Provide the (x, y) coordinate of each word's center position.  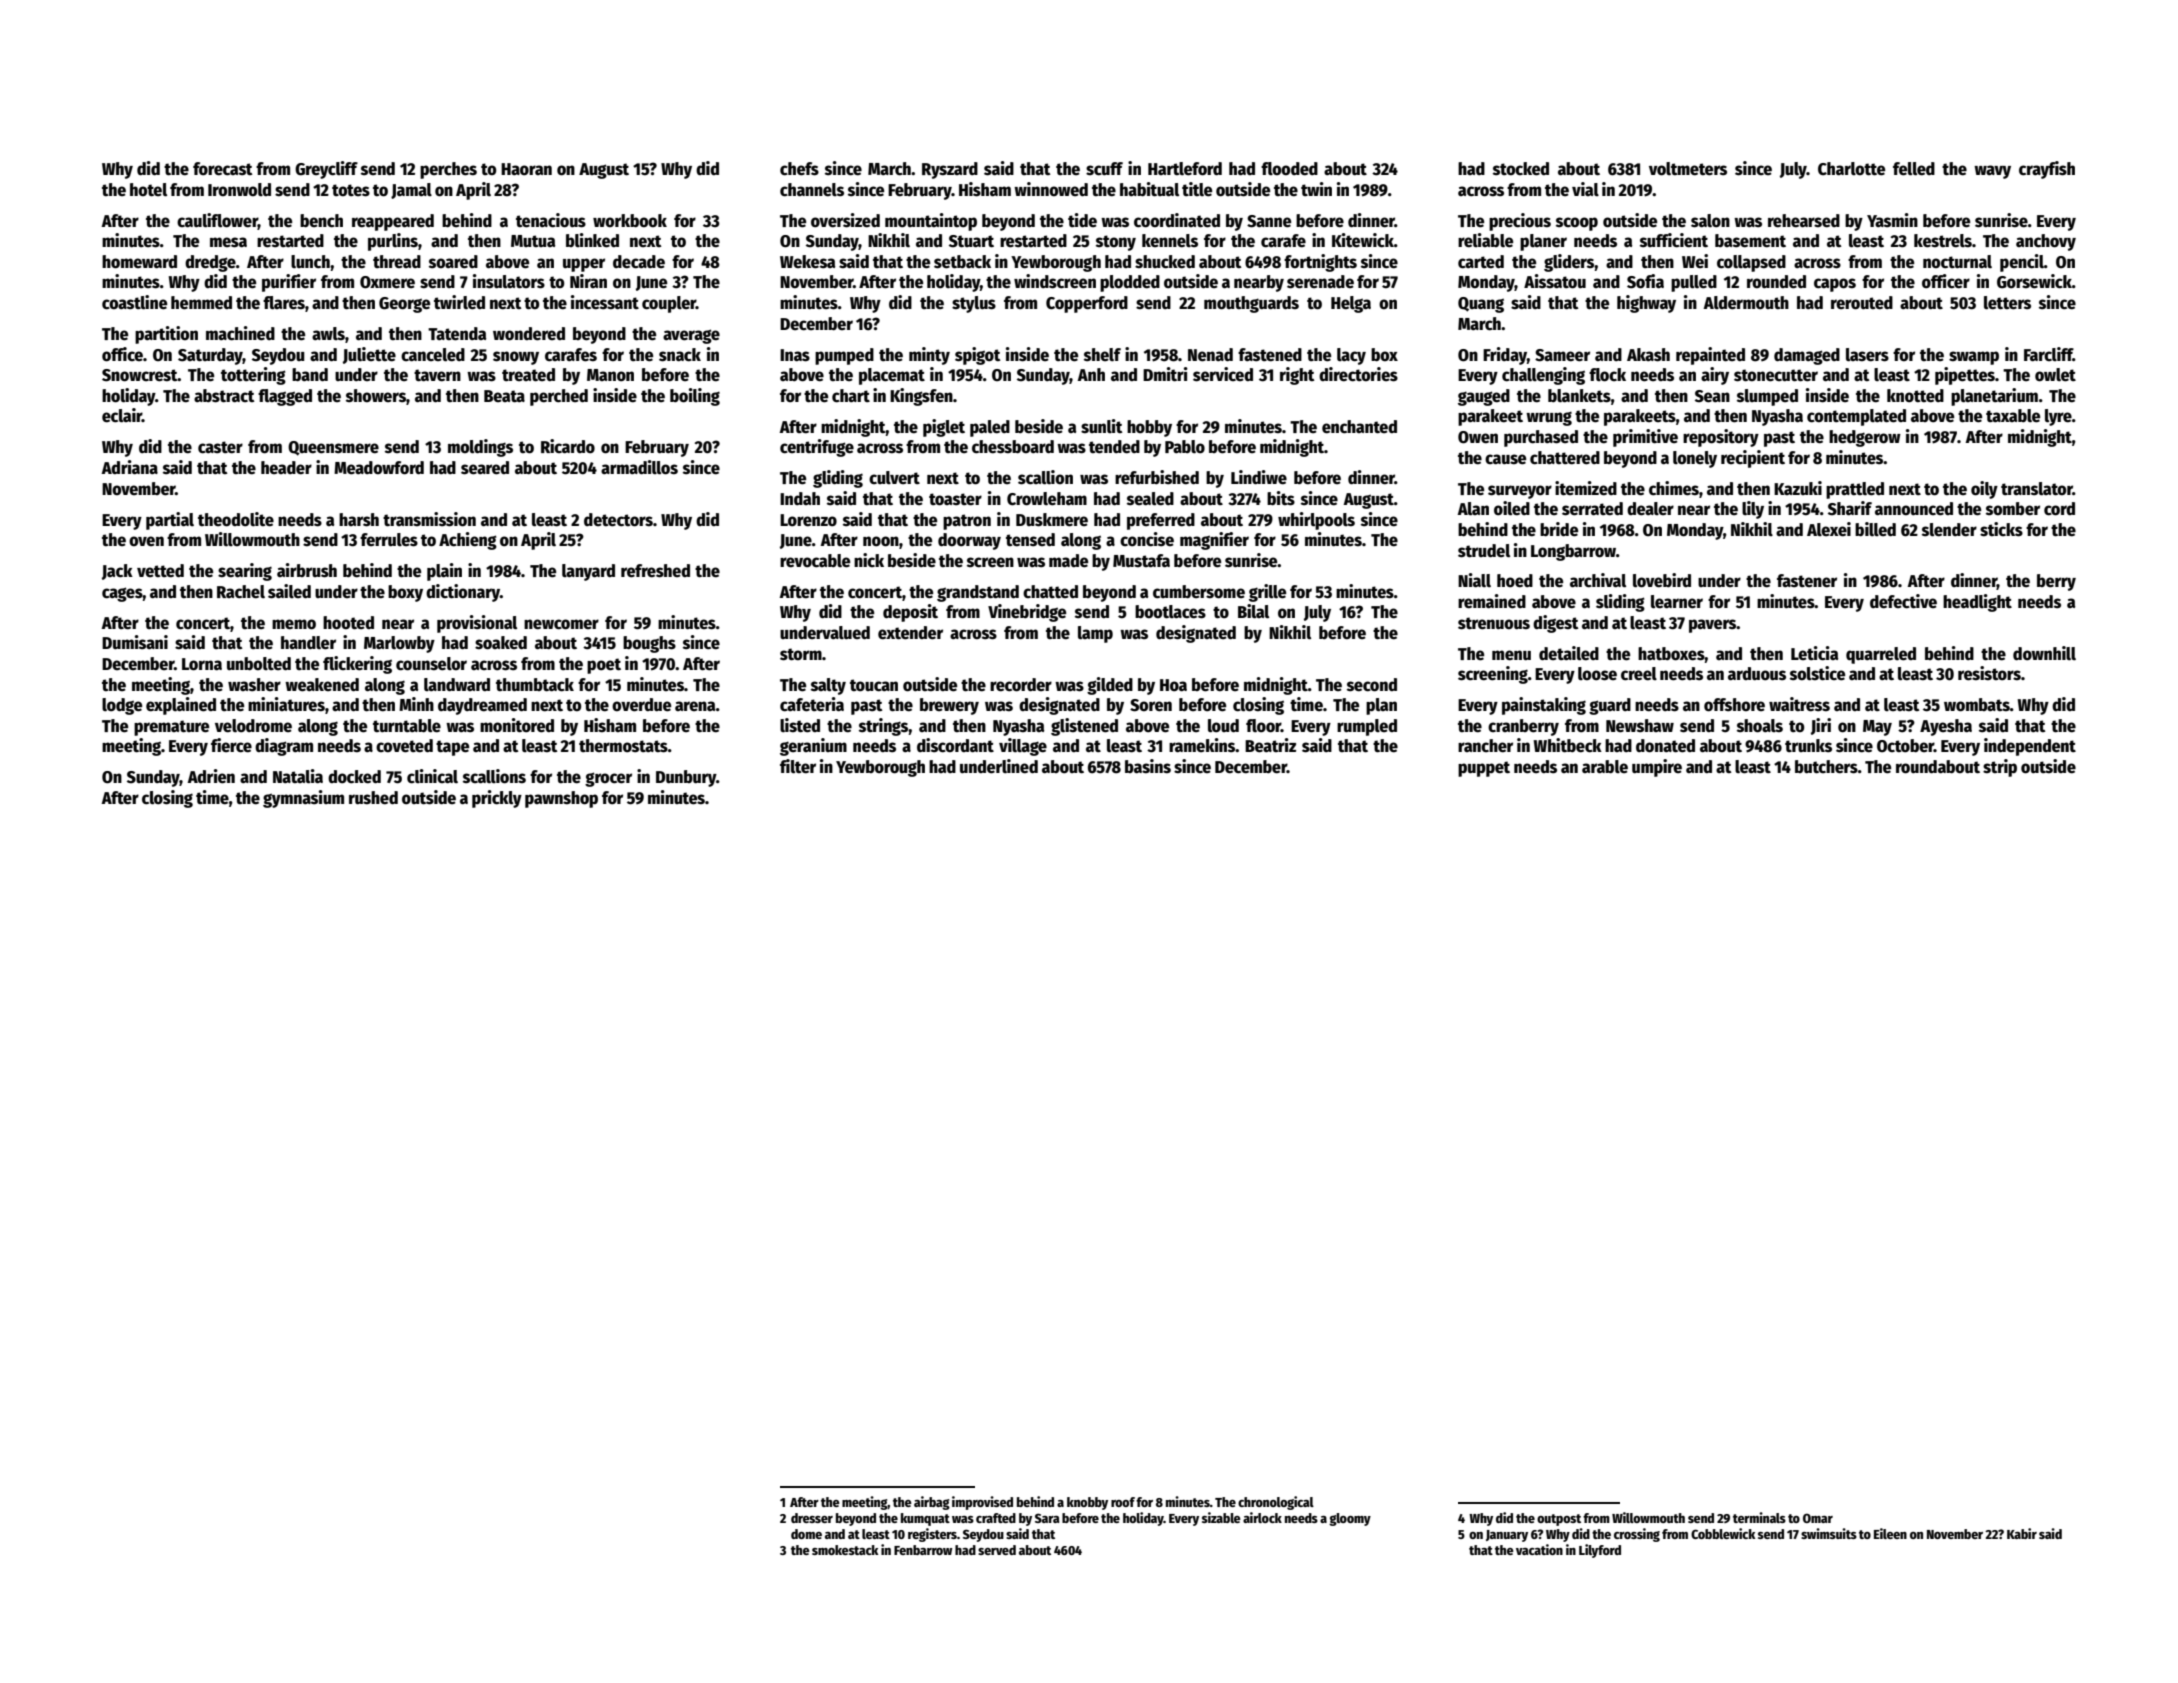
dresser (812, 1518)
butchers (1826, 767)
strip (2000, 768)
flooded (1289, 169)
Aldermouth (1746, 303)
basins (1148, 766)
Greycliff (326, 170)
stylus (974, 304)
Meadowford (379, 468)
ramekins (1202, 745)
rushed (373, 798)
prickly (497, 799)
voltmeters (1688, 169)
